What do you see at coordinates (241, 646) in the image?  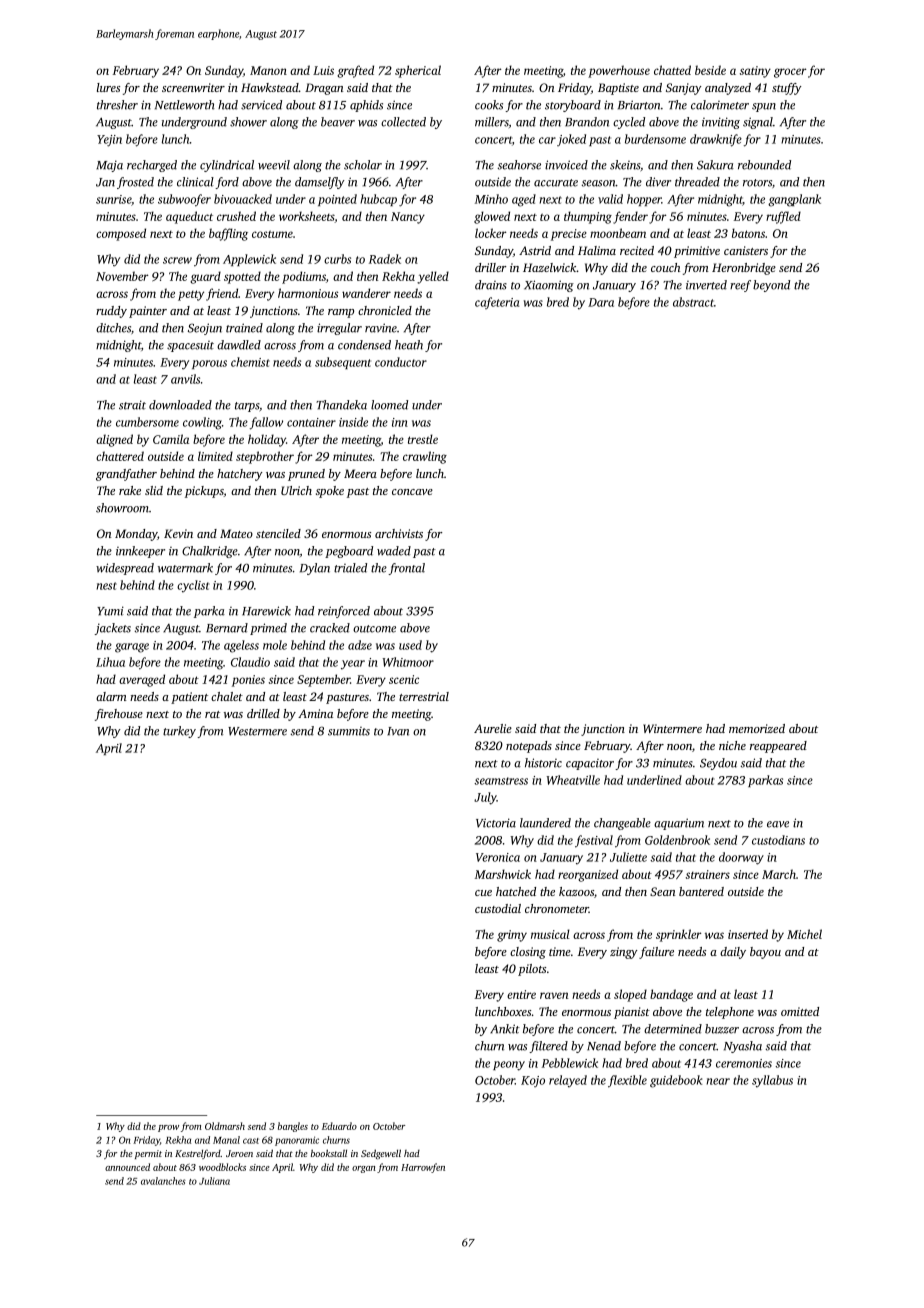 I see `ageless` at bounding box center [241, 646].
